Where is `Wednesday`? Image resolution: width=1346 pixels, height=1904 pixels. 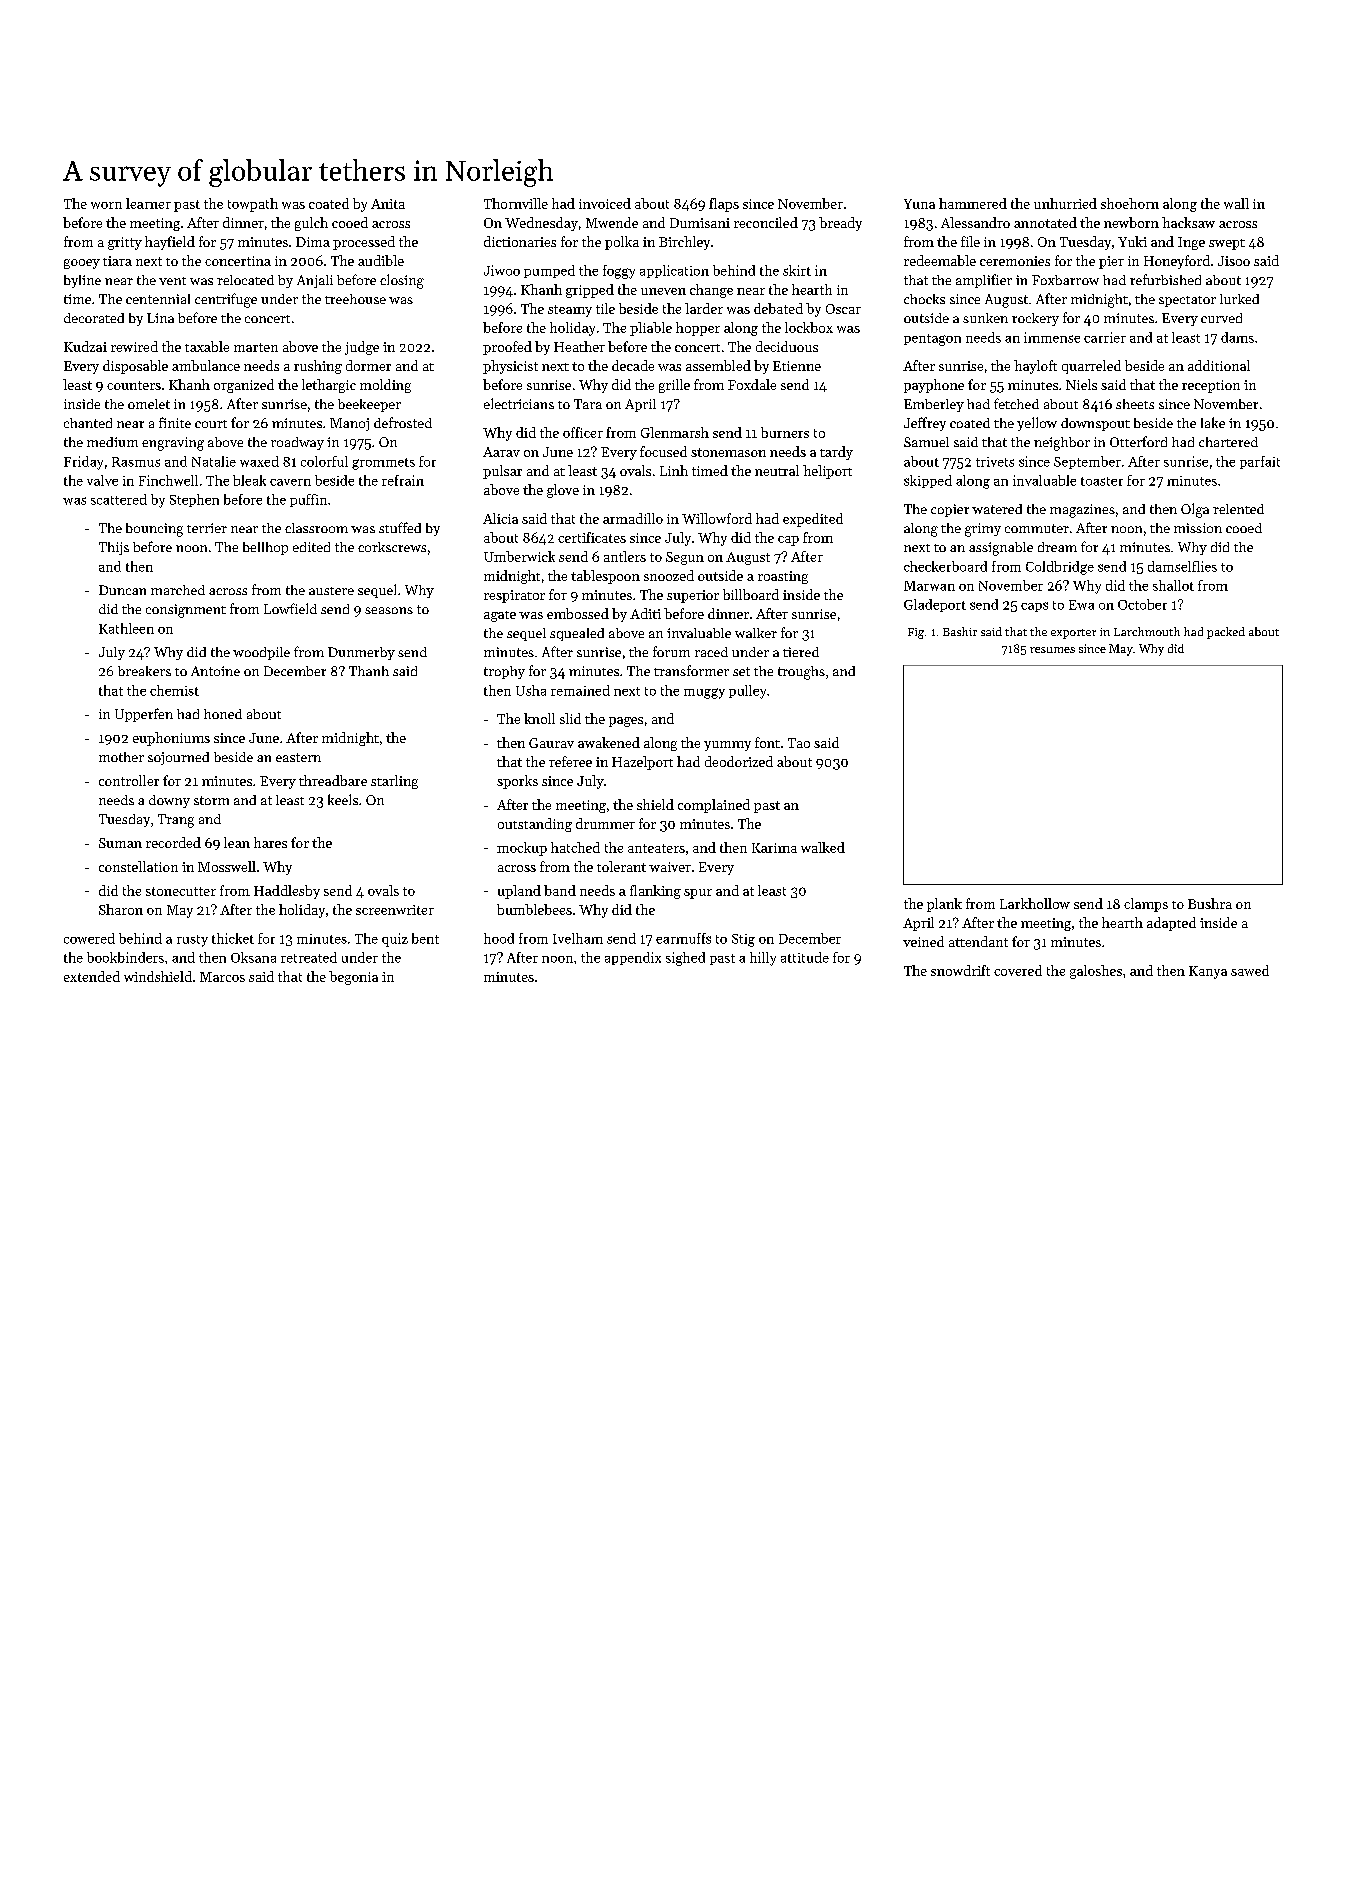
Wednesday is located at coordinates (541, 224).
